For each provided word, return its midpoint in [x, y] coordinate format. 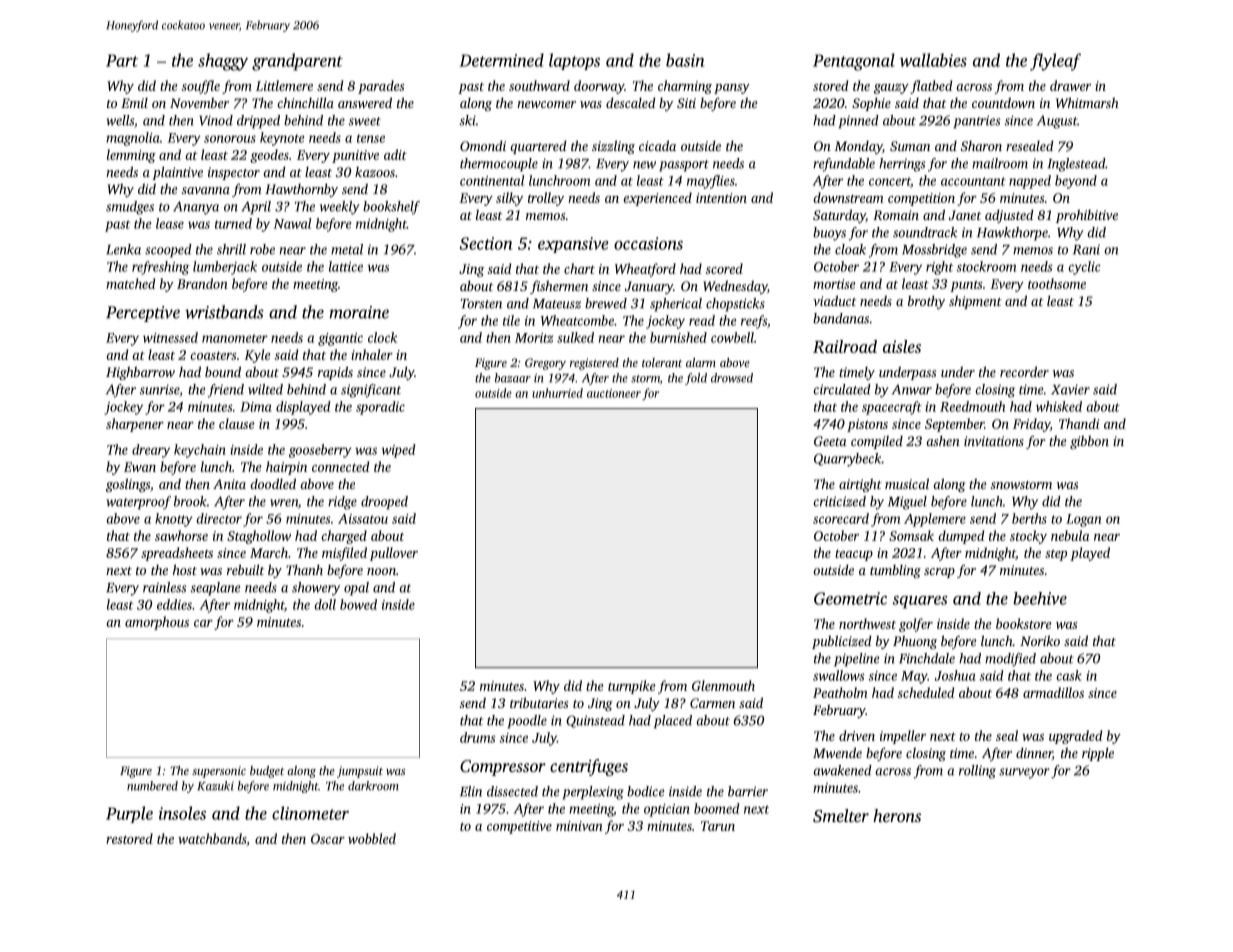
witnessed [170, 337]
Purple [129, 814]
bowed [358, 604]
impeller [903, 737]
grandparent [297, 62]
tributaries [539, 702]
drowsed [732, 378]
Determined [501, 60]
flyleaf [1055, 62]
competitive [519, 827]
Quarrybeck [848, 460]
